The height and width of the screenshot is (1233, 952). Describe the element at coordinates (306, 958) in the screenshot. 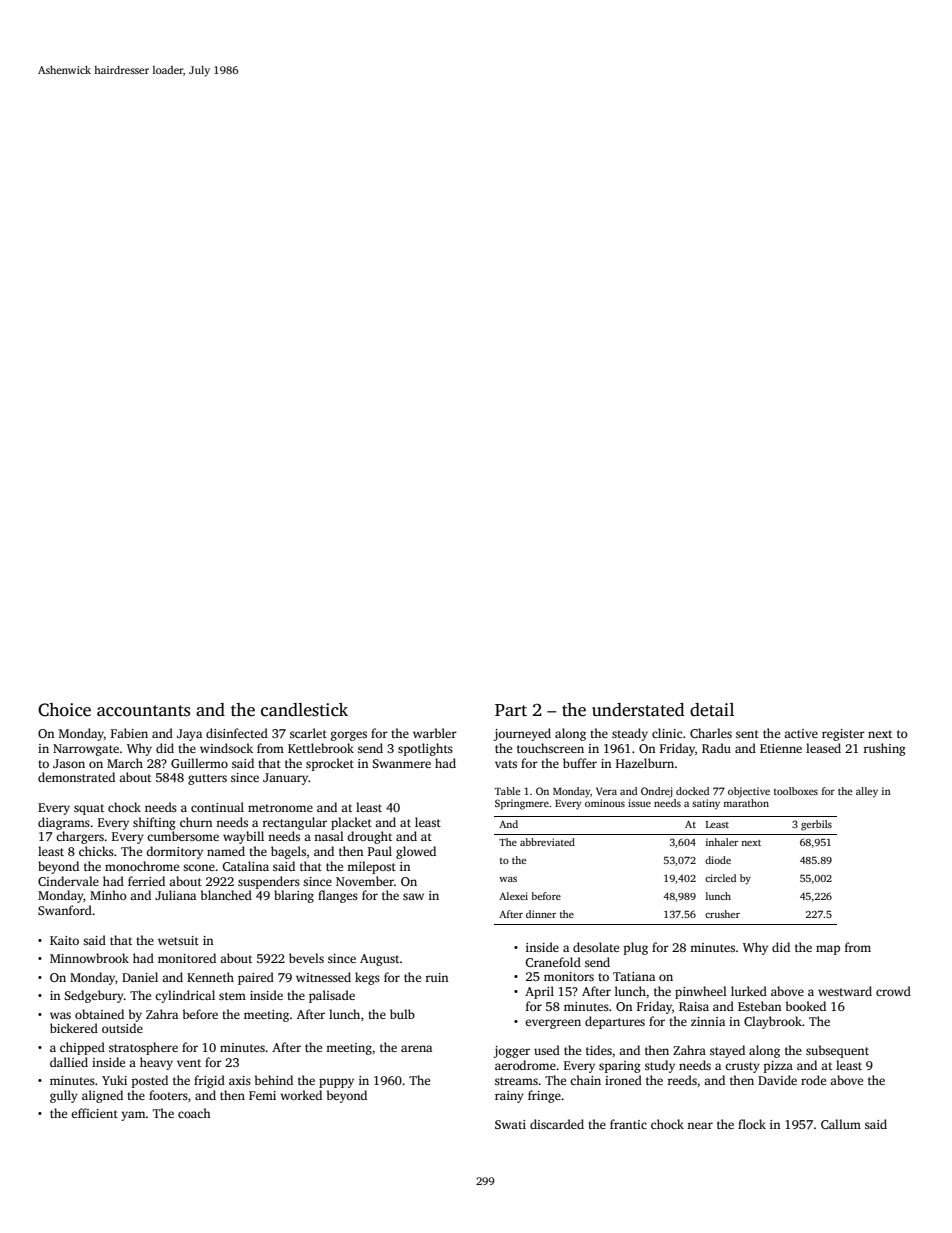

I see `bevels` at that location.
